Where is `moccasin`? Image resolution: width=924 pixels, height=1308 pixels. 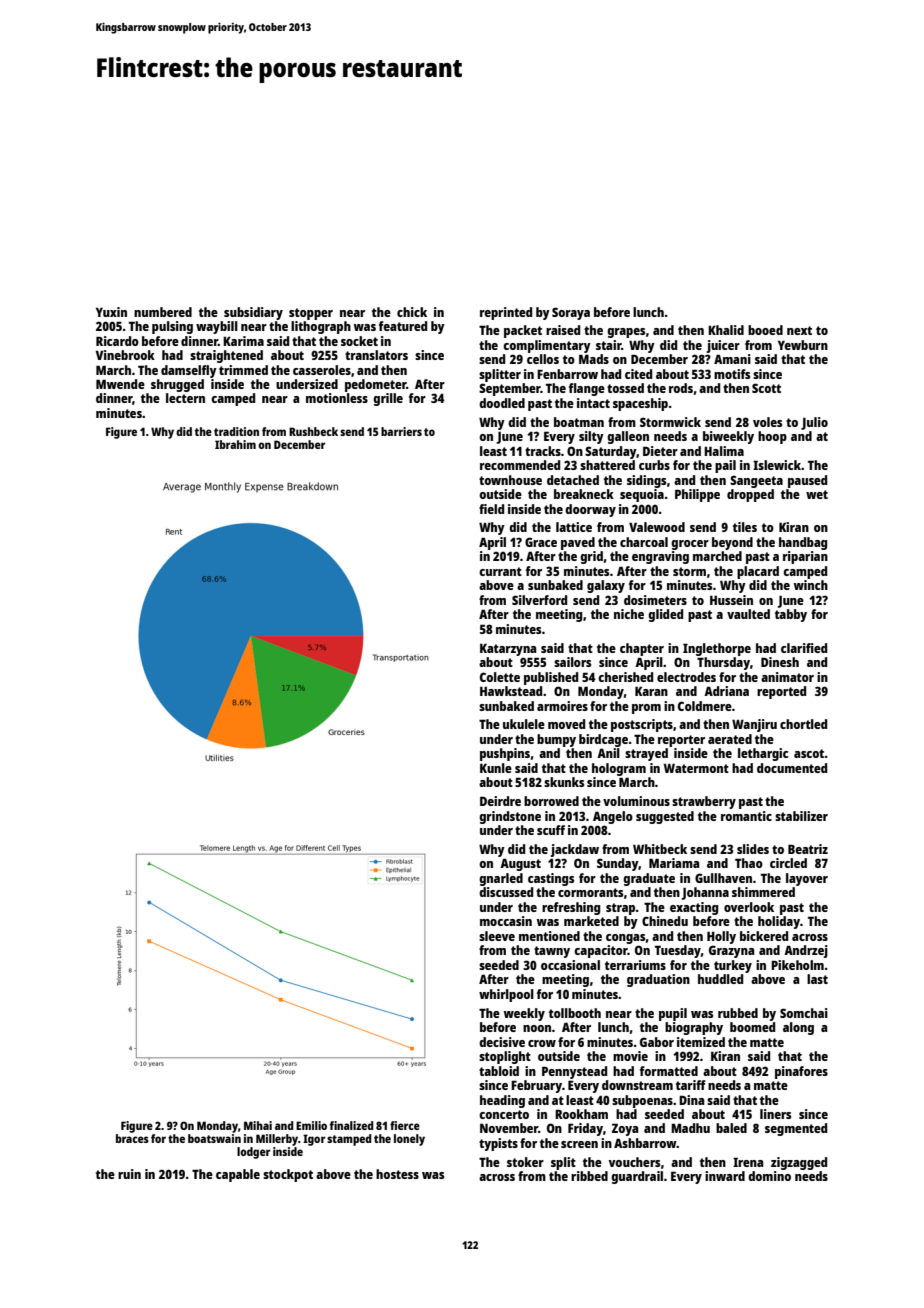
moccasin is located at coordinates (506, 921).
